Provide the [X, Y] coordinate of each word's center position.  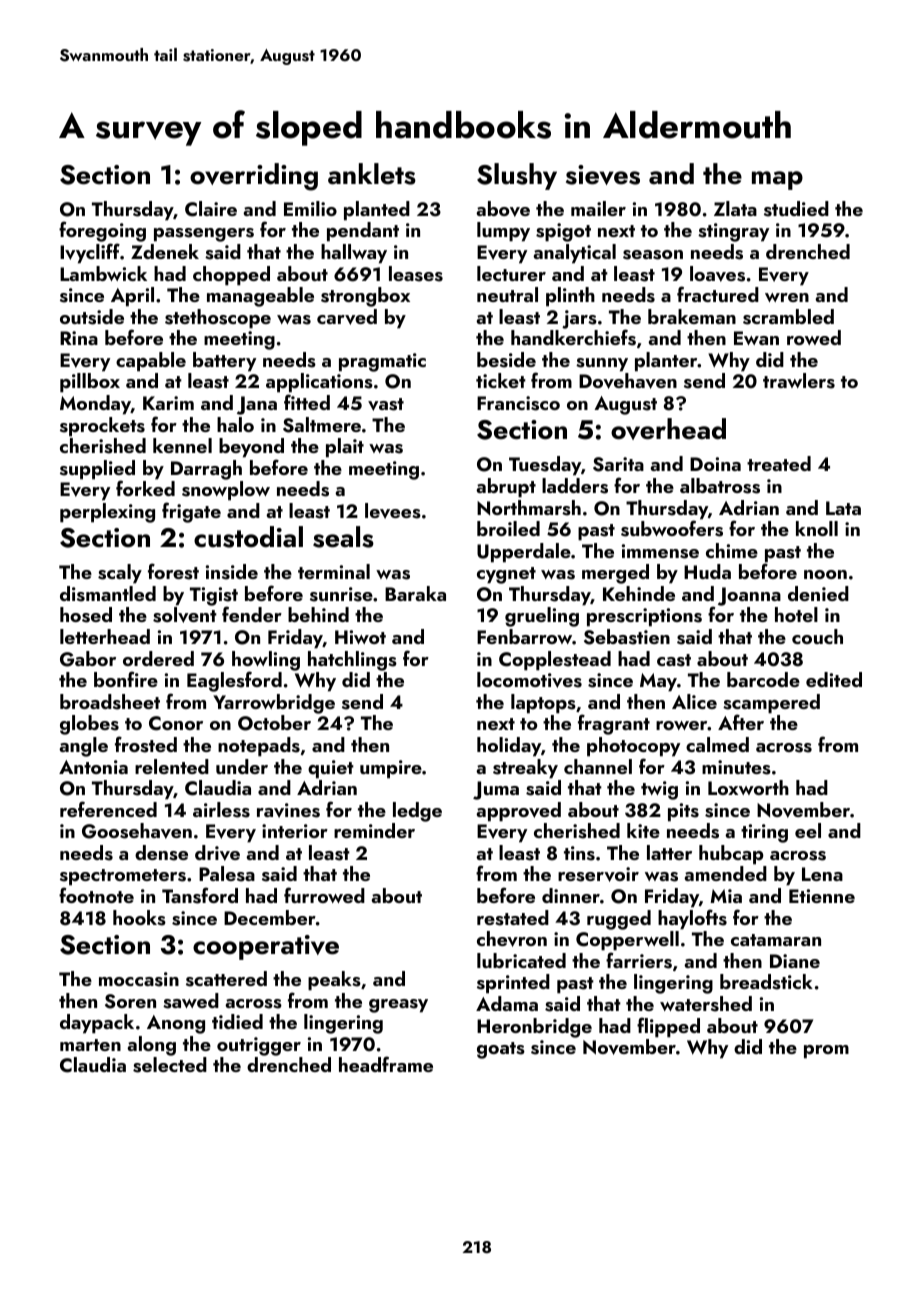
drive [217, 853]
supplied [97, 470]
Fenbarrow [524, 636]
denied [818, 593]
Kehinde [639, 593]
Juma [496, 790]
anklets [372, 174]
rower [682, 725]
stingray [733, 232]
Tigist [214, 597]
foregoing [102, 231]
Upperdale [524, 553]
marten [90, 1045]
